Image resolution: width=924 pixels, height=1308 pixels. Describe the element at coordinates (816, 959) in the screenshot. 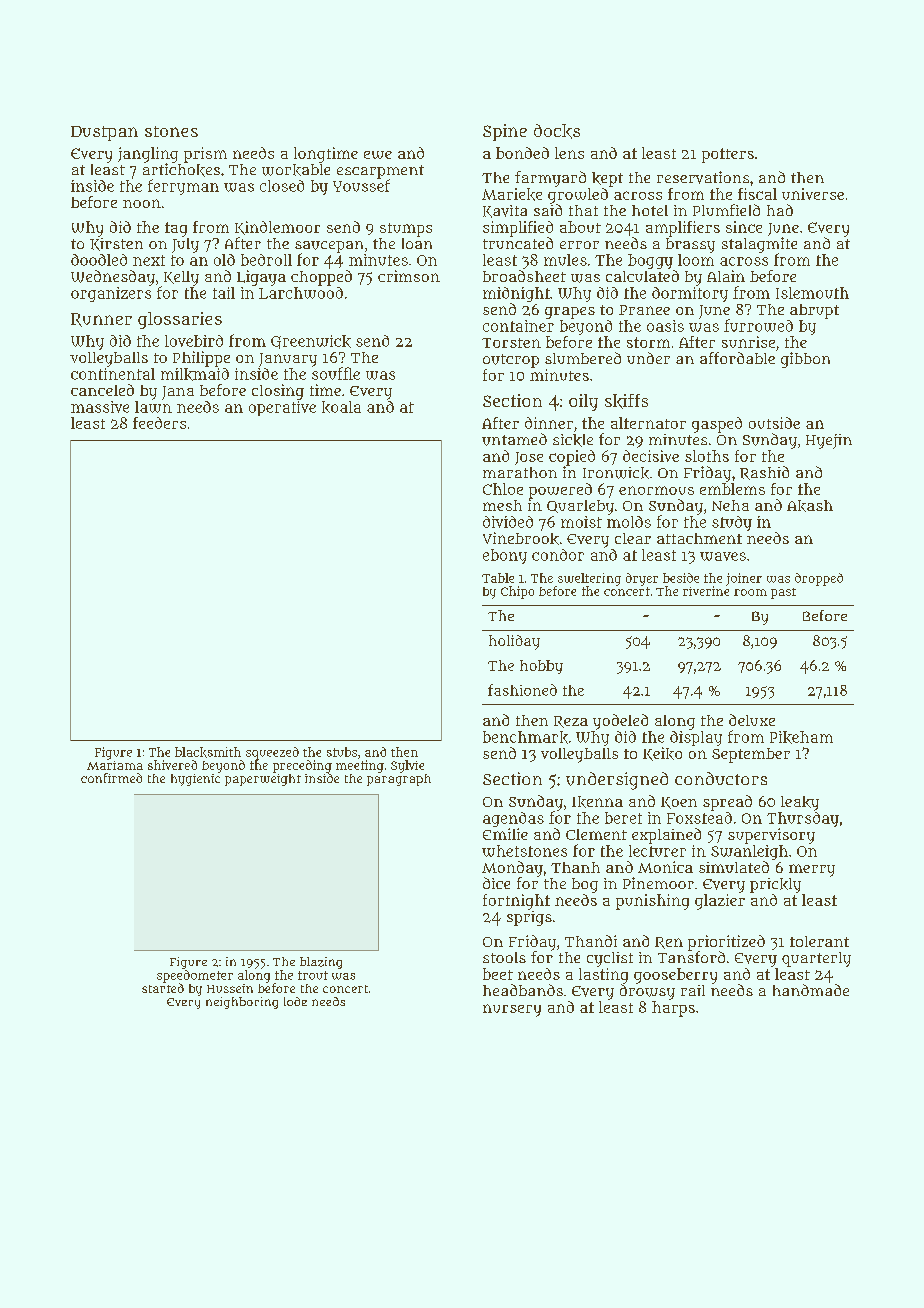

I see `quarterly` at that location.
